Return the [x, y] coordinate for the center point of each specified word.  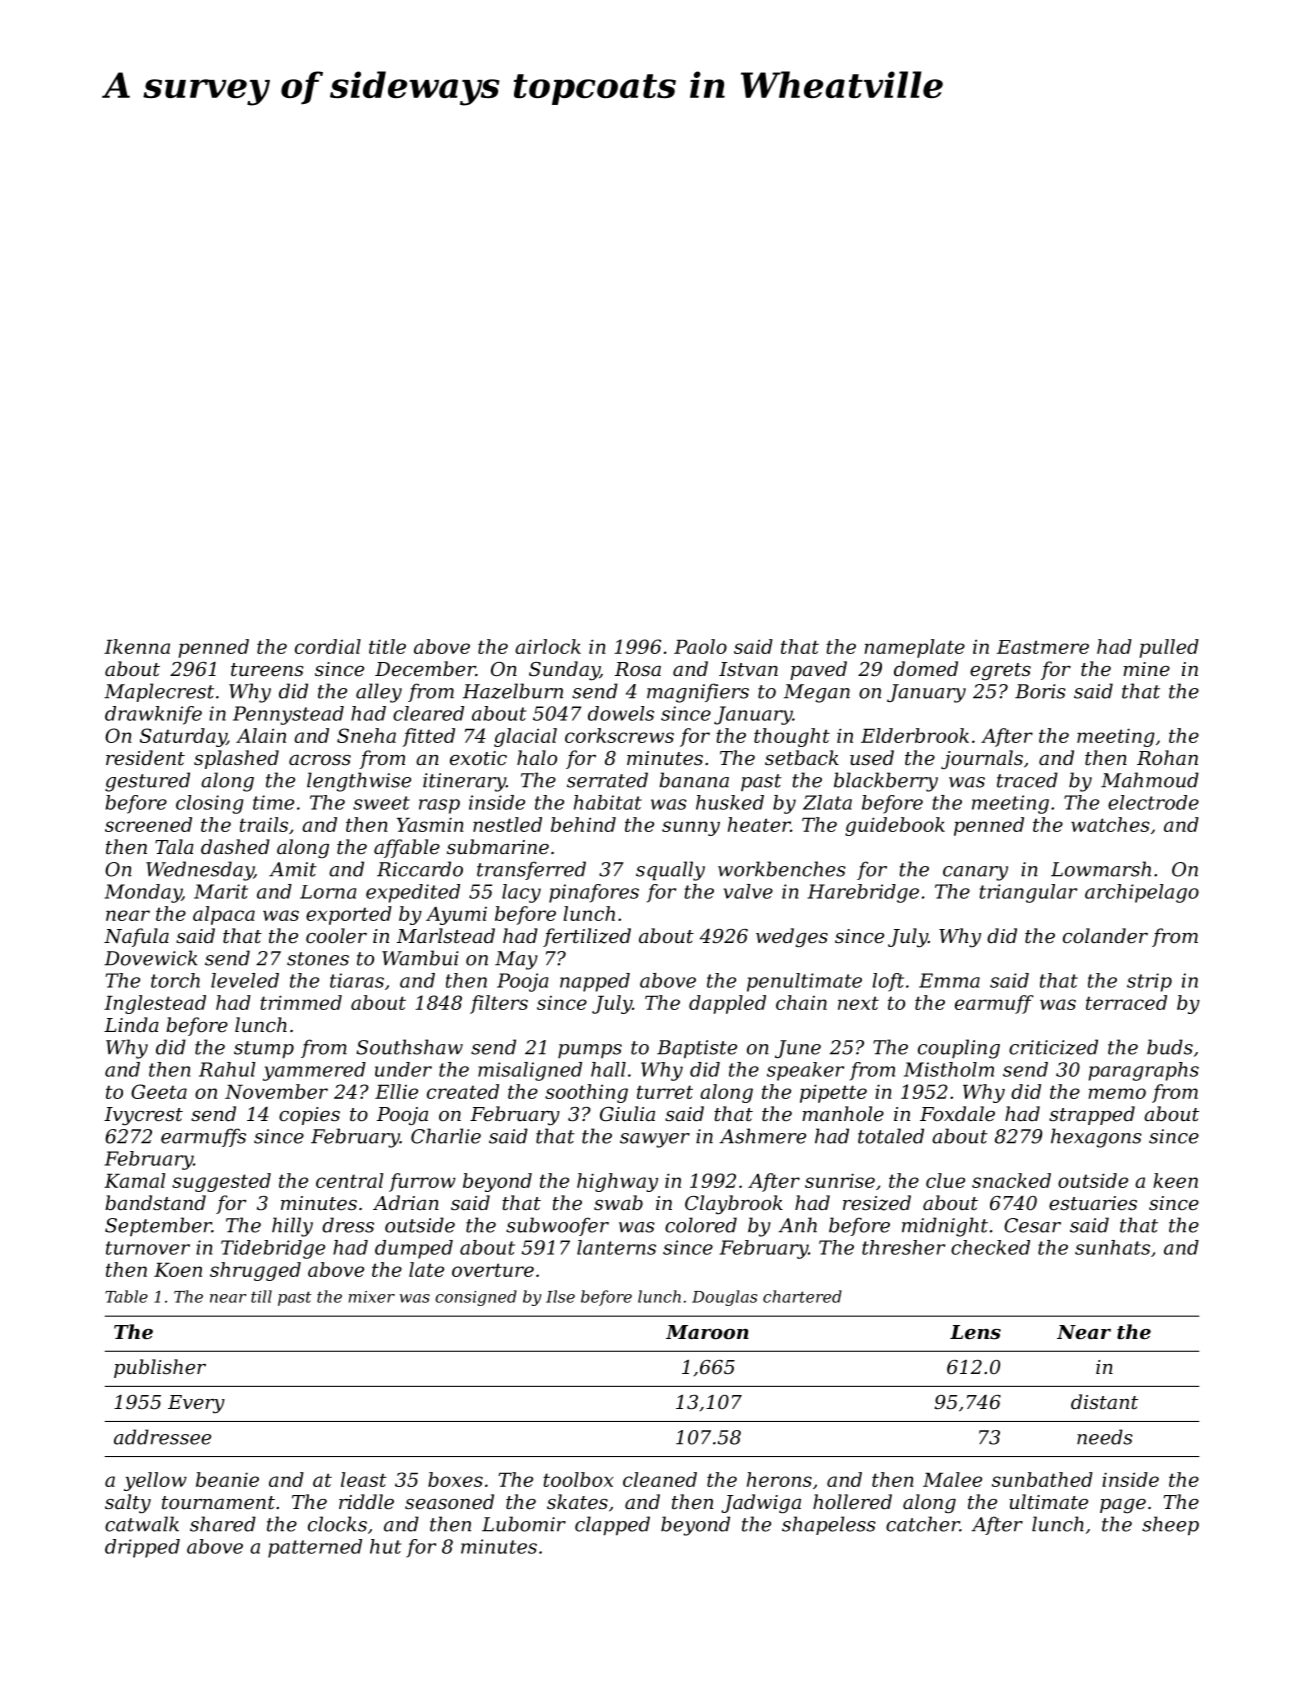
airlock [548, 646]
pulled [1169, 648]
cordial [328, 646]
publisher [160, 1368]
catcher [923, 1524]
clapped [612, 1525]
